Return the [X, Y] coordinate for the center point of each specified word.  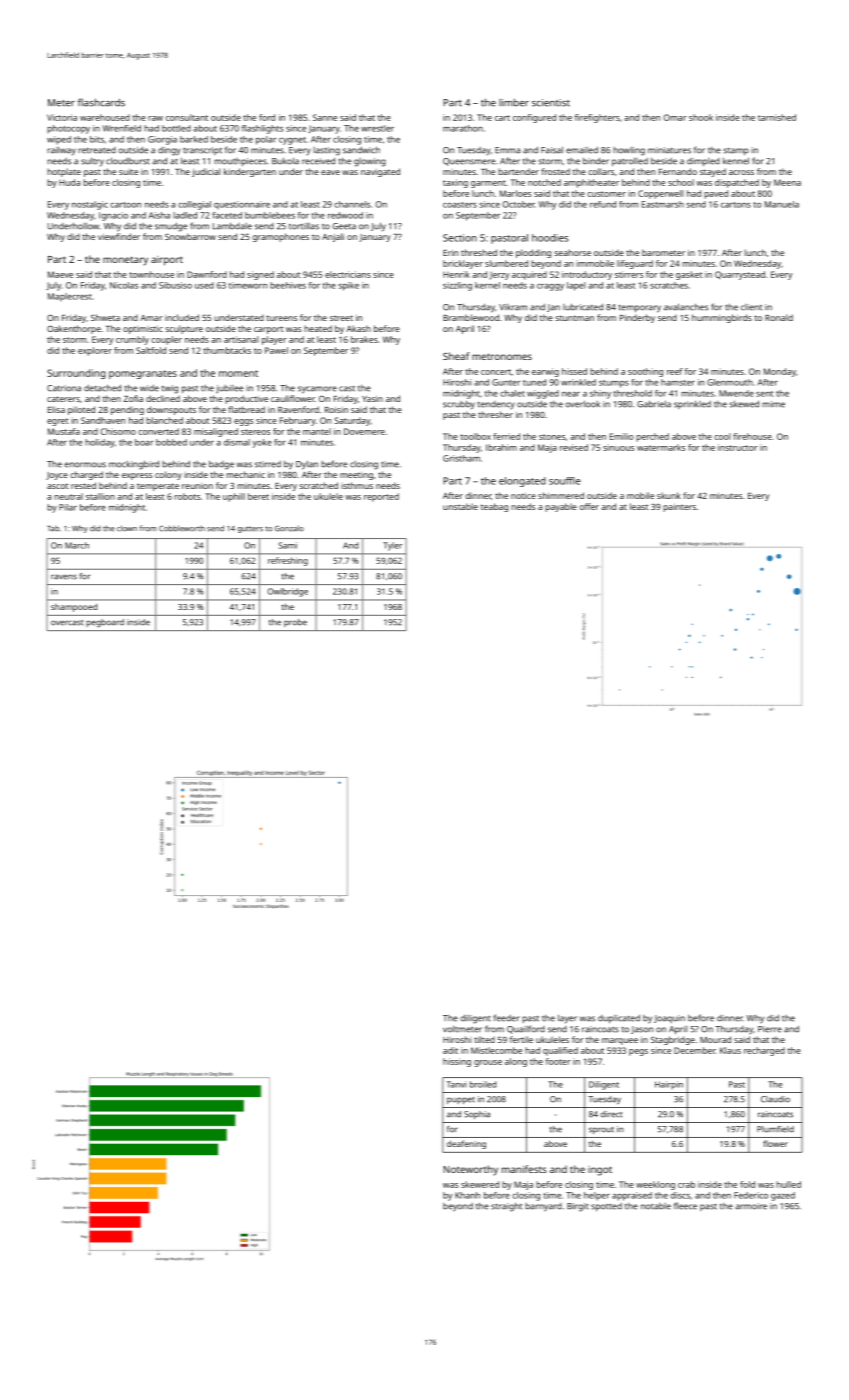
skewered [480, 1184]
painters [679, 508]
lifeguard [635, 264]
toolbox [475, 436]
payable [561, 507]
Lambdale [232, 226]
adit [450, 1050]
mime [773, 404]
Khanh [467, 1195]
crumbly [132, 340]
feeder [507, 1018]
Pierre [770, 1029]
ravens [64, 577]
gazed [783, 1196]
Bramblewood [471, 317]
